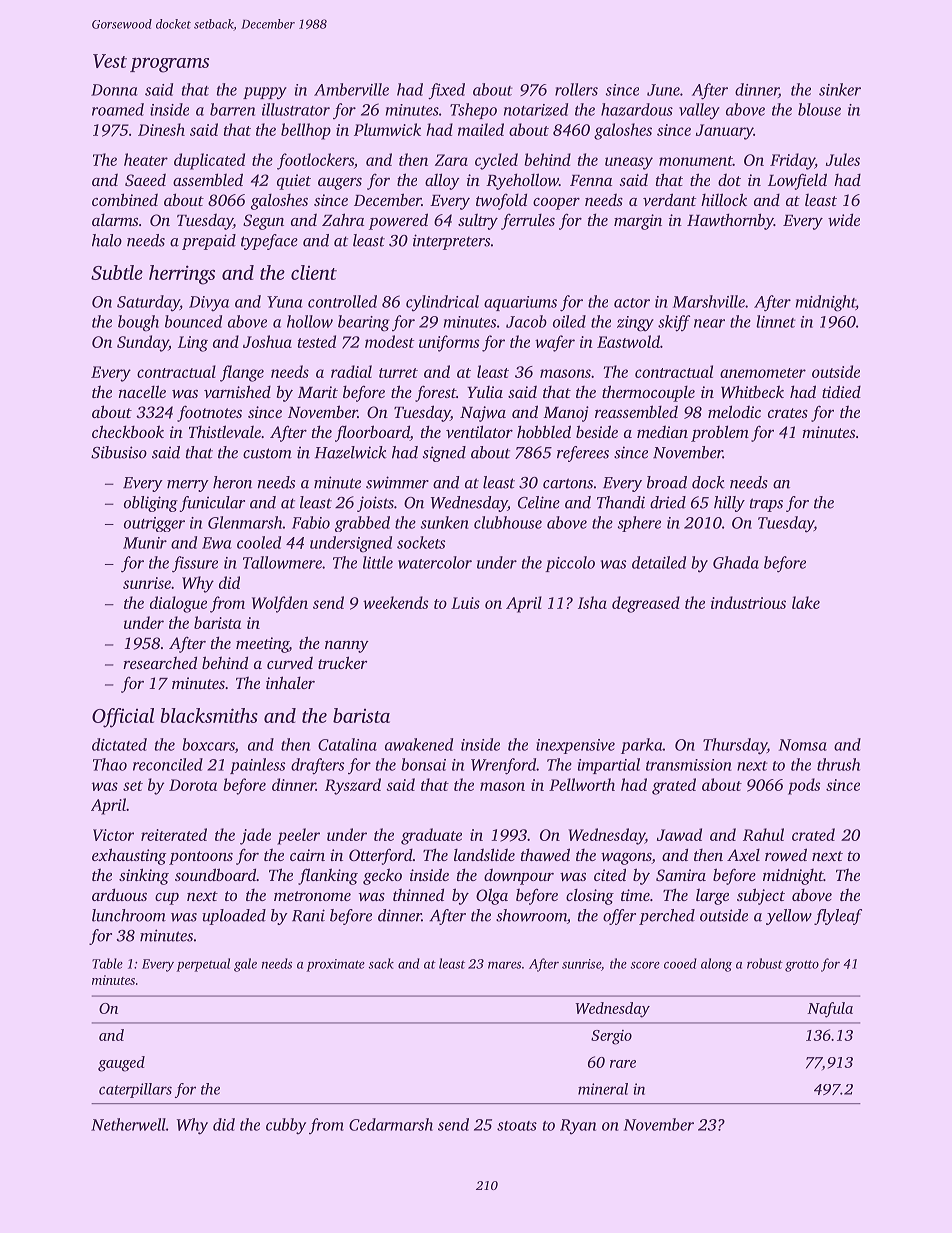 The height and width of the screenshot is (1233, 952). What do you see at coordinates (517, 1126) in the screenshot?
I see `stoats` at bounding box center [517, 1126].
